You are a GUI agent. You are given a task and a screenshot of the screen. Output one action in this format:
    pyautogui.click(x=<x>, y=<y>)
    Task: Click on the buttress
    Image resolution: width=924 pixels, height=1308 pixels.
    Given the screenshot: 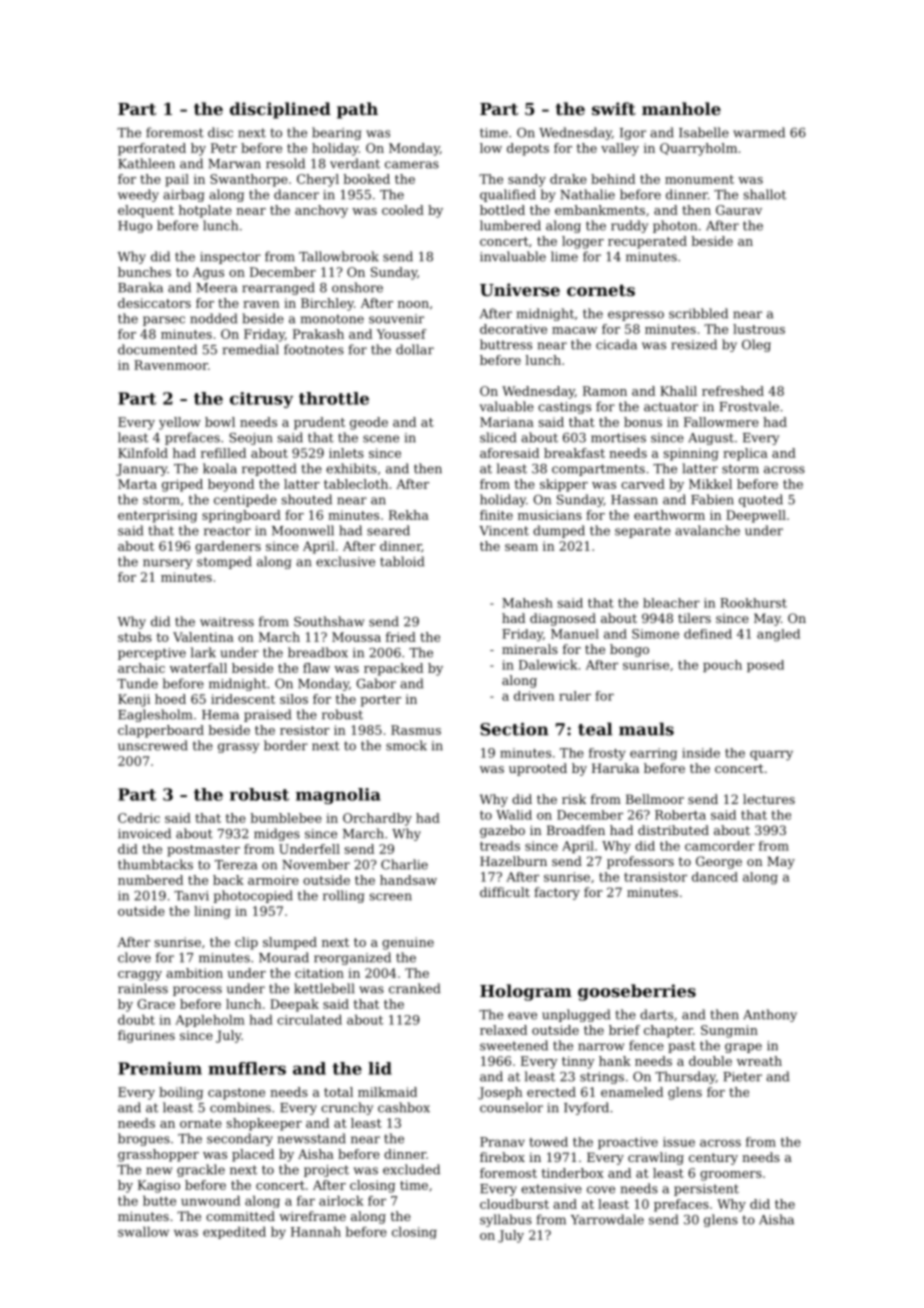 What is the action you would take?
    pyautogui.click(x=506, y=344)
